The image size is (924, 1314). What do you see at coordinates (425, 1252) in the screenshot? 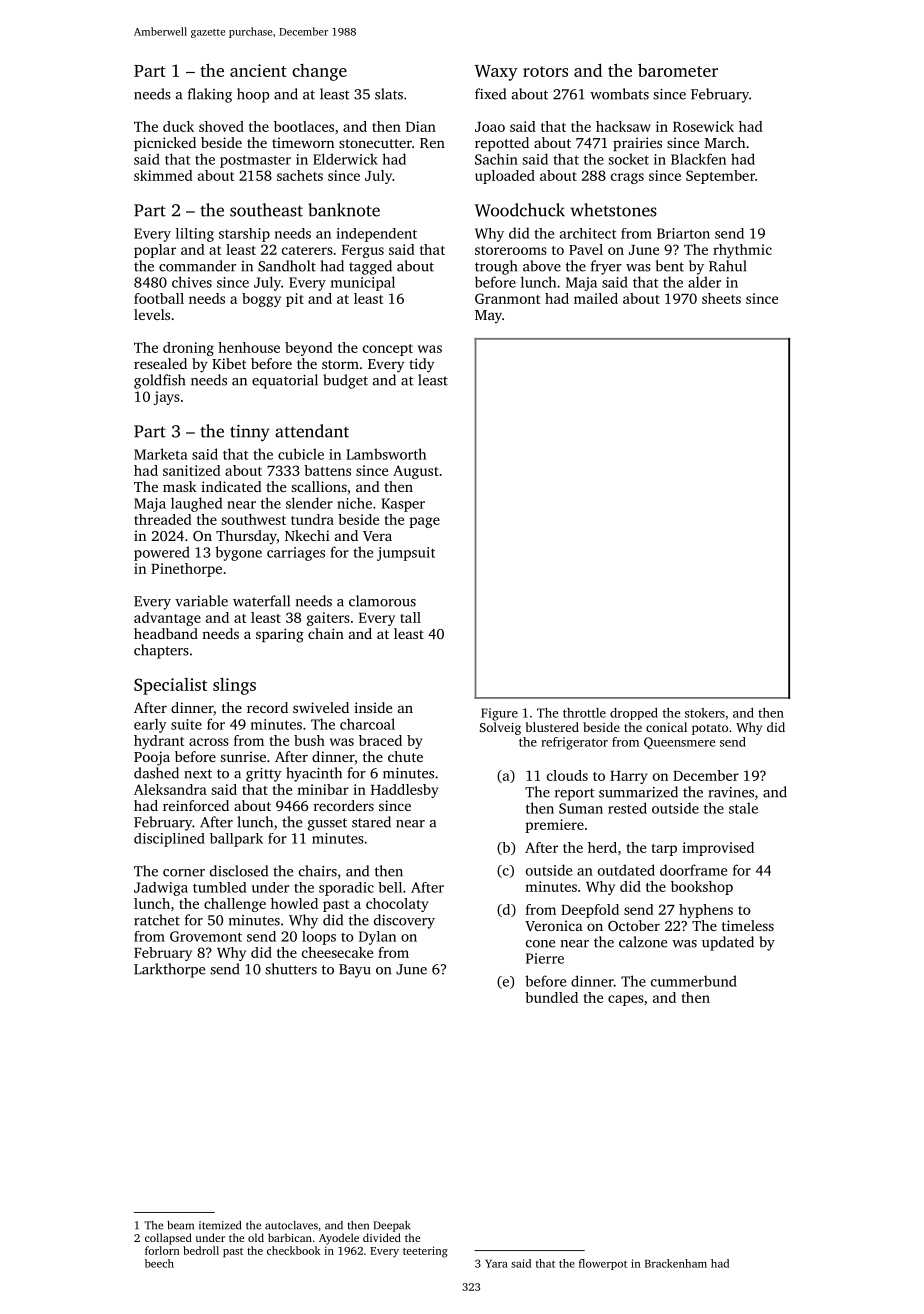
I see `teetering` at bounding box center [425, 1252].
